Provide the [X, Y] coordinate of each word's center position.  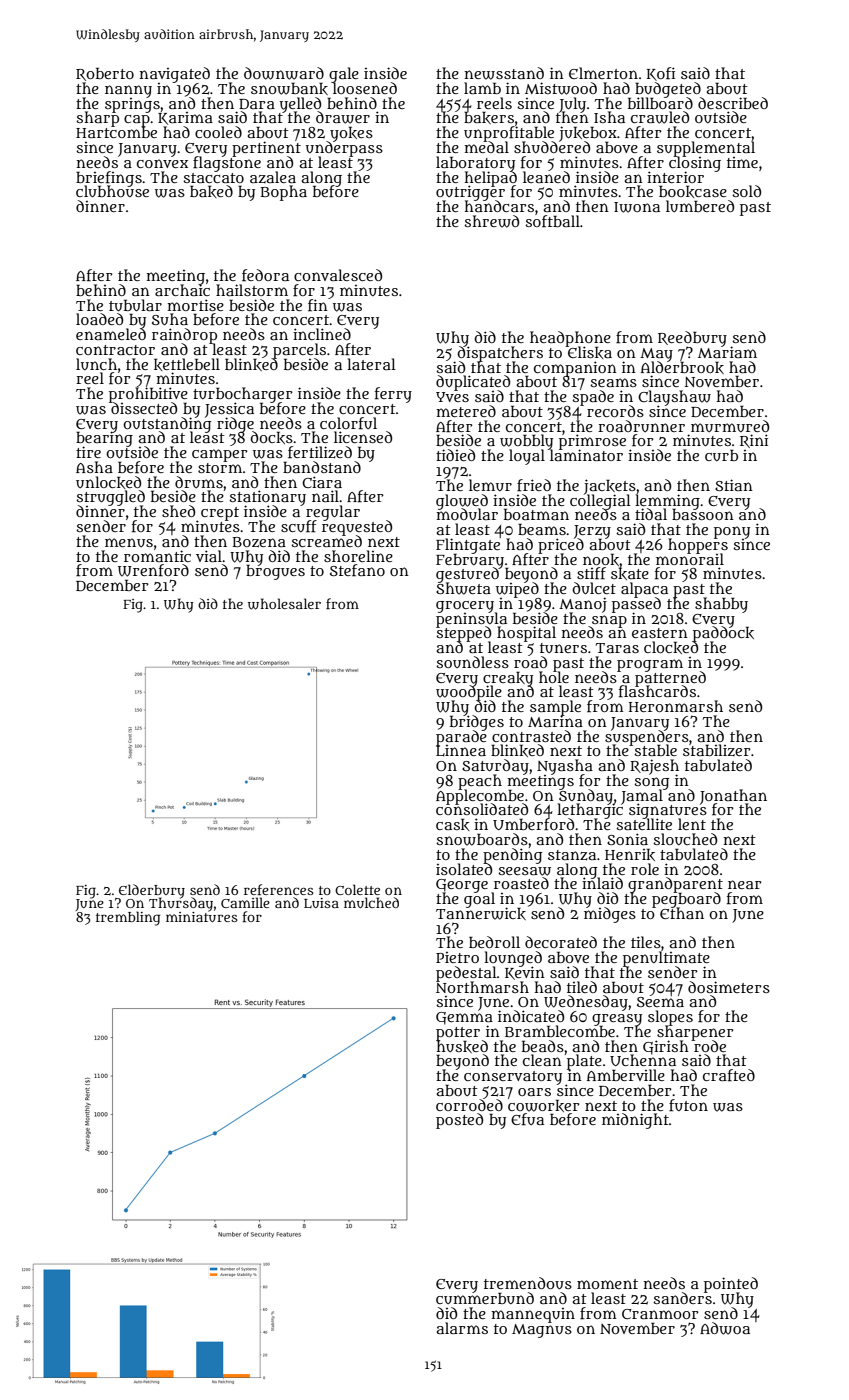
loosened [365, 88]
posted [459, 1121]
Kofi [661, 74]
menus [129, 542]
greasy [617, 1020]
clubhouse [112, 192]
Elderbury [152, 891]
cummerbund [485, 1298]
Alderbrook [682, 367]
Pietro [457, 957]
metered [466, 411]
